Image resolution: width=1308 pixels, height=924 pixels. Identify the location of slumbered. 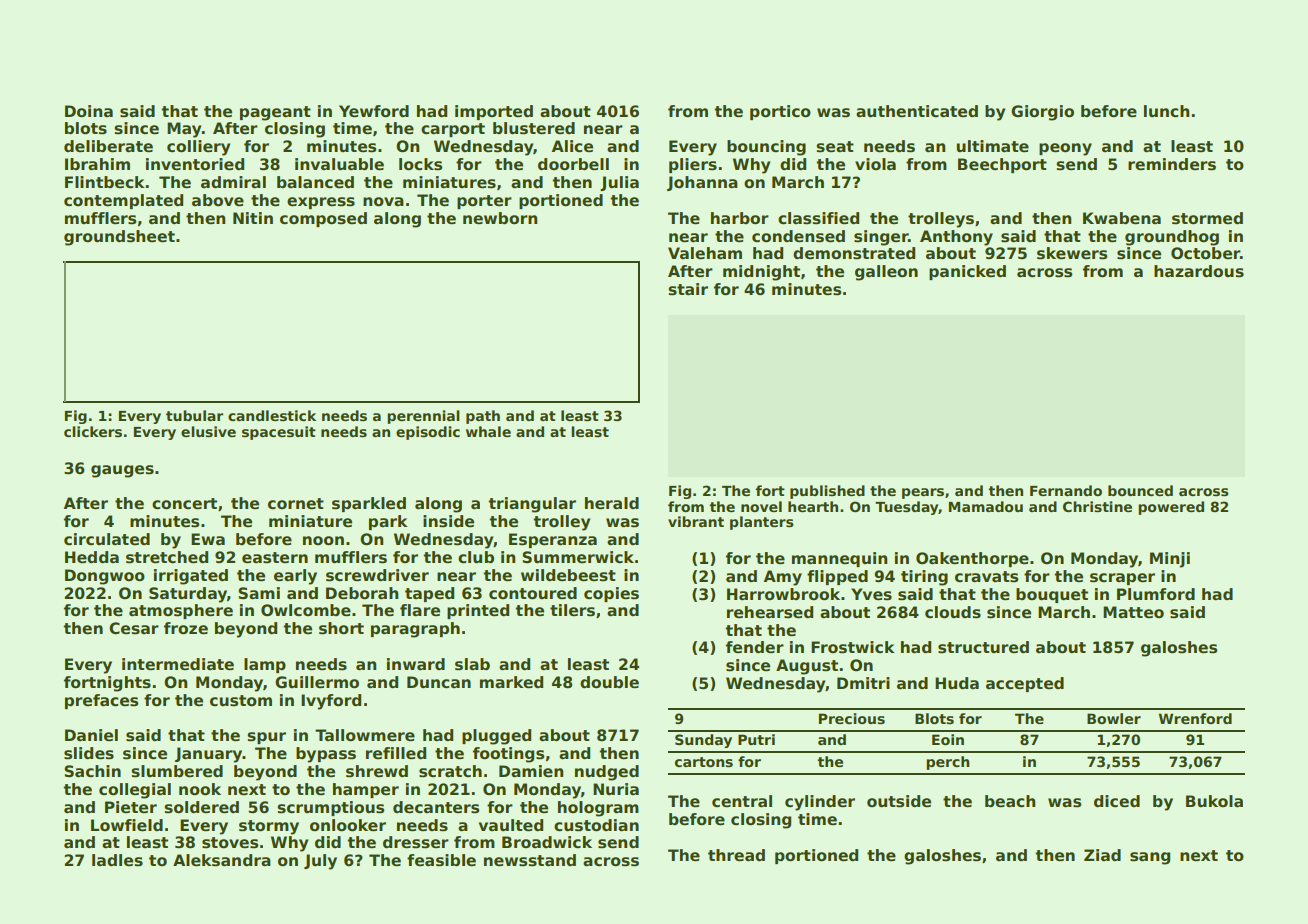
(177, 771).
